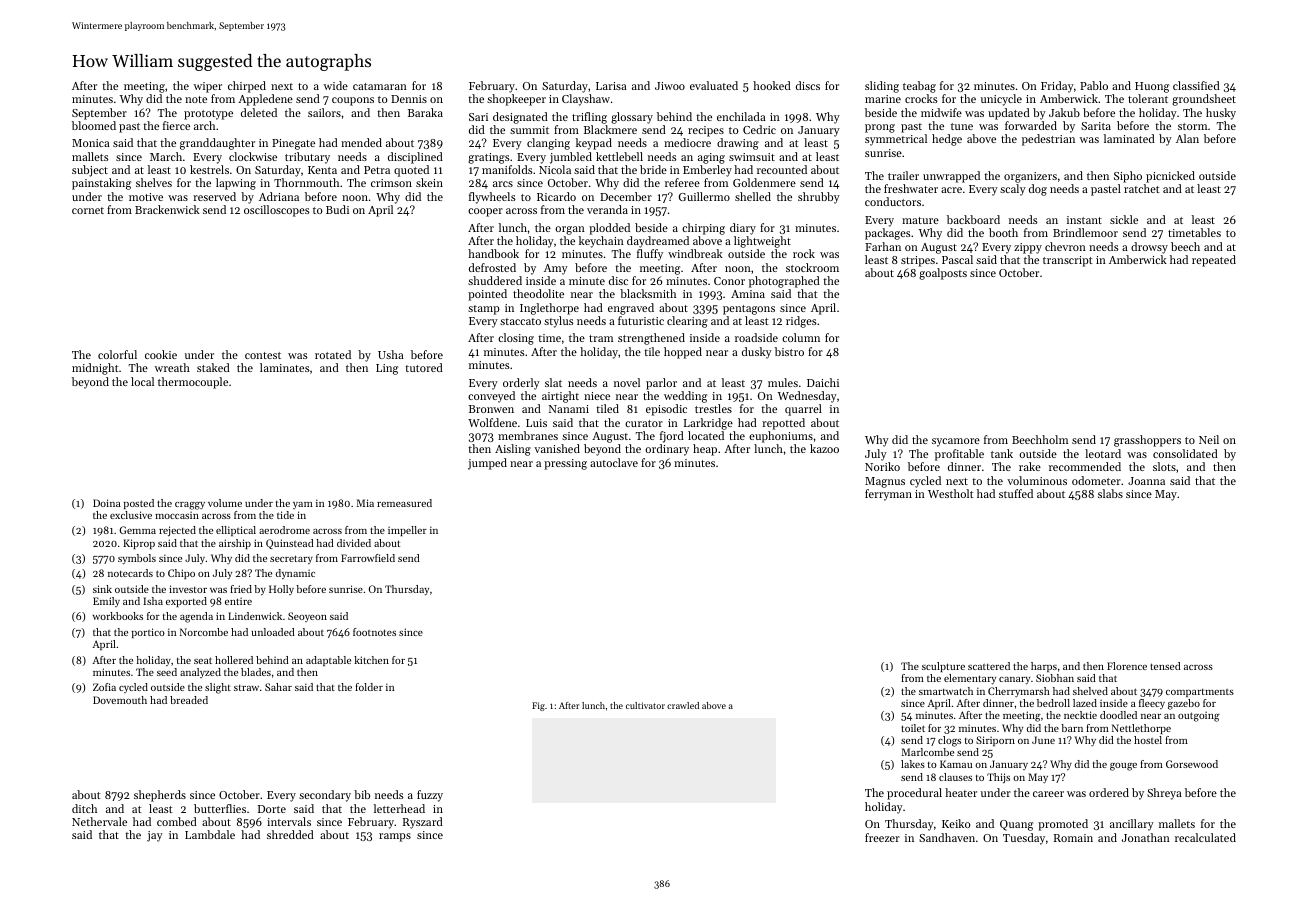 The image size is (1308, 924). Describe the element at coordinates (213, 367) in the screenshot. I see `staked` at that location.
